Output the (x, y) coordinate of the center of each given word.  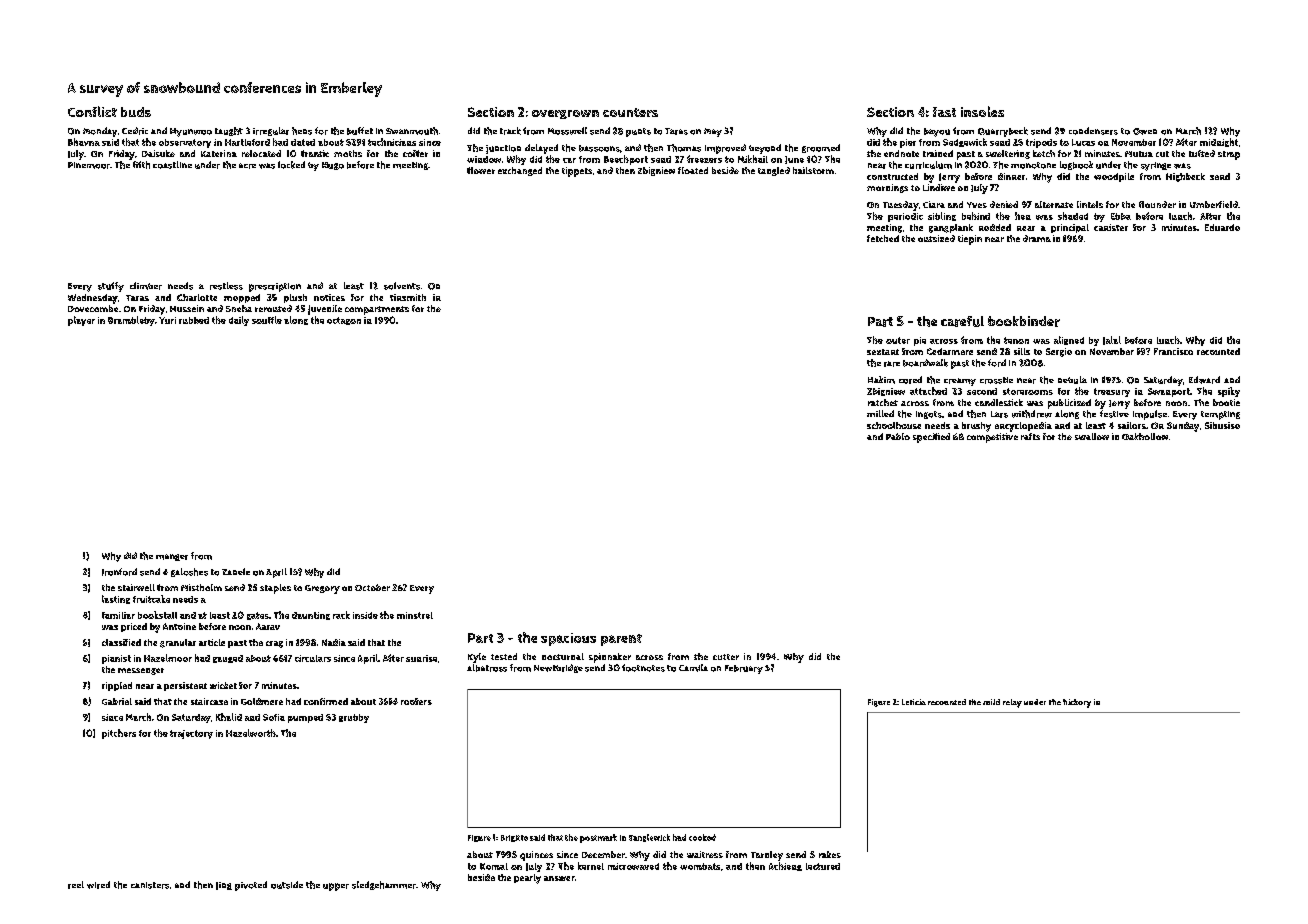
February (744, 669)
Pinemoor (89, 165)
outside (287, 885)
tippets (577, 172)
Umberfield (1214, 204)
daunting (311, 616)
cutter (726, 657)
